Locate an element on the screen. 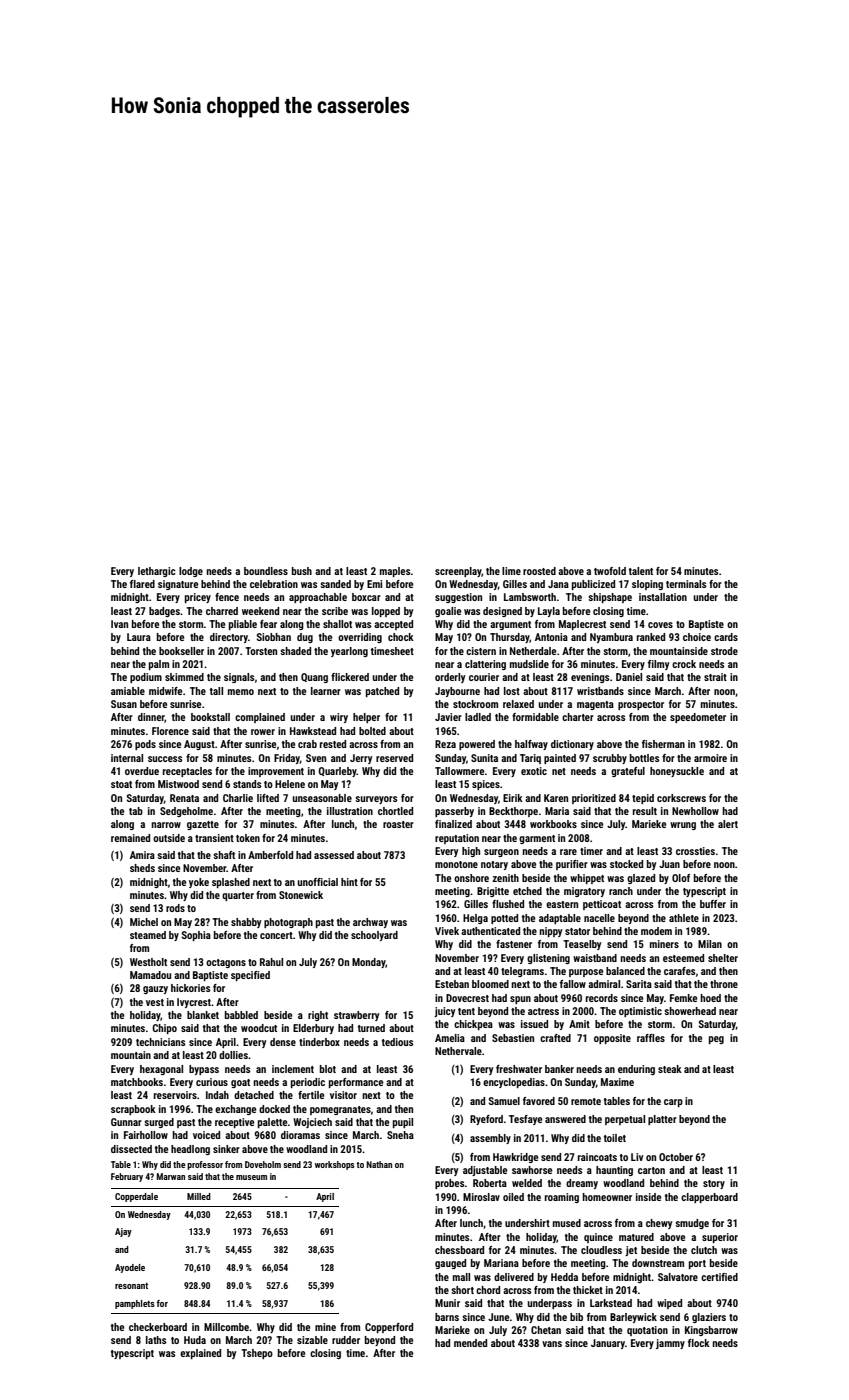  filmy is located at coordinates (658, 665).
